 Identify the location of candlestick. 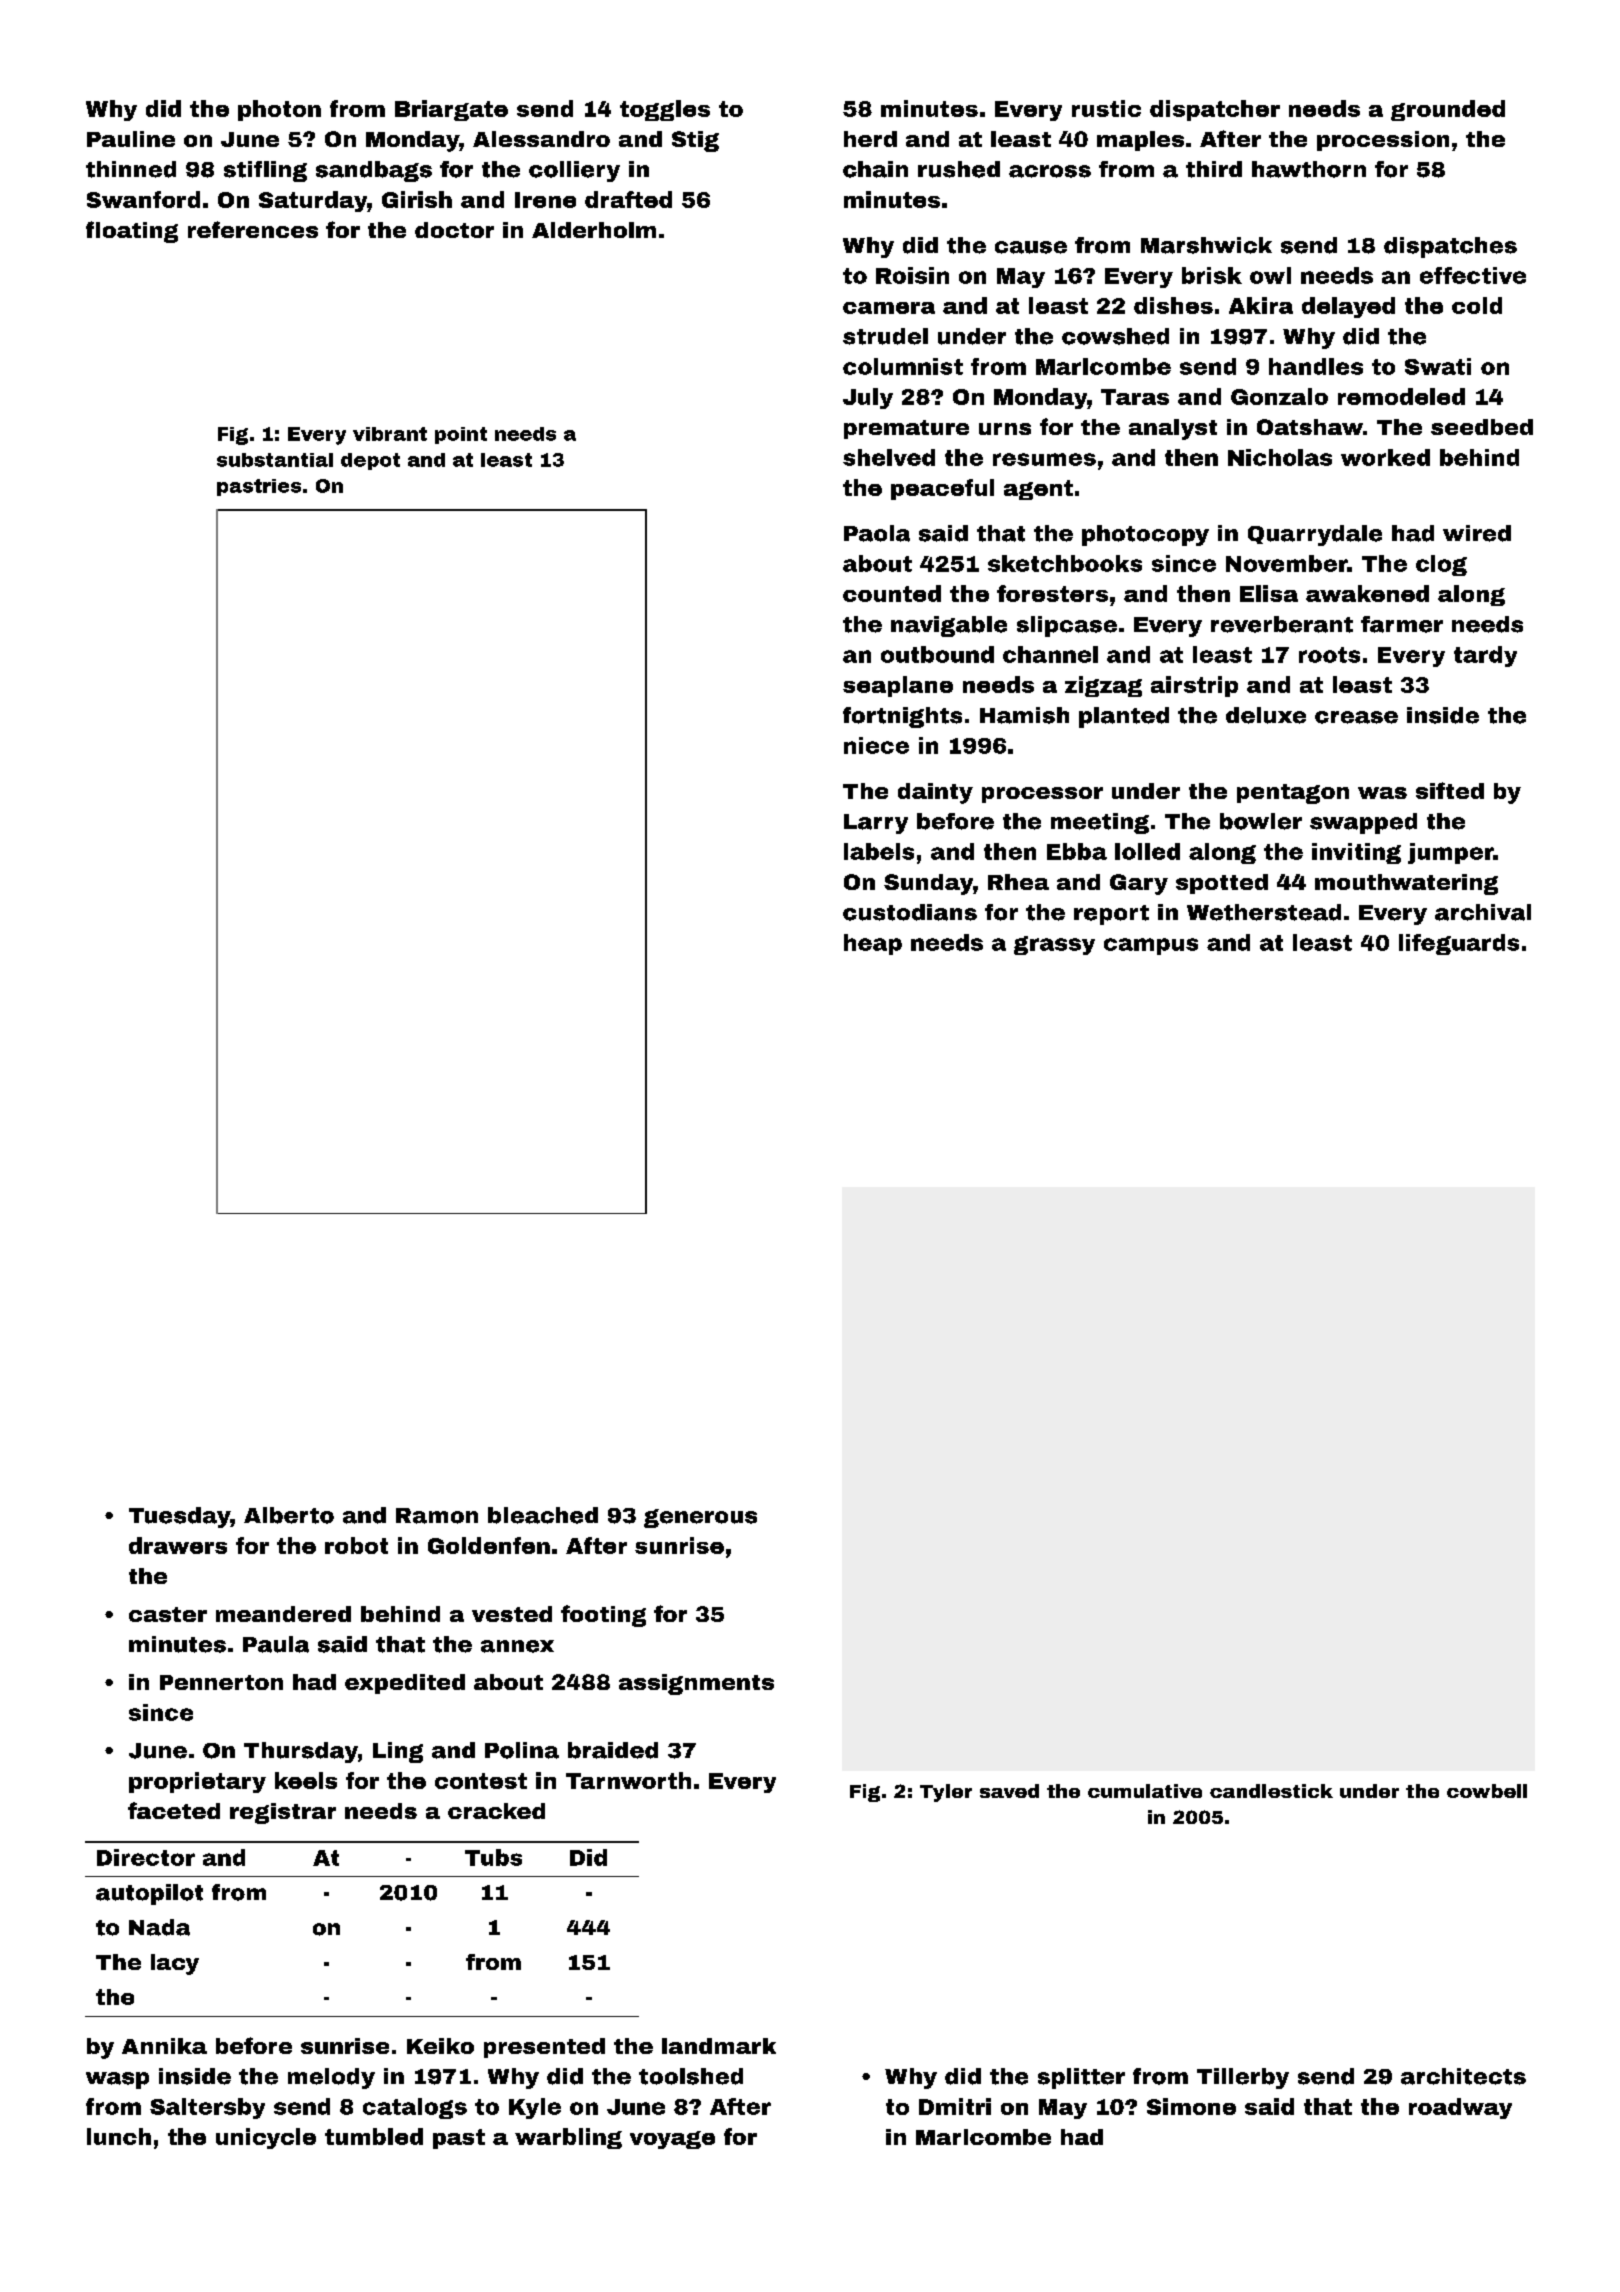
(1271, 1791).
